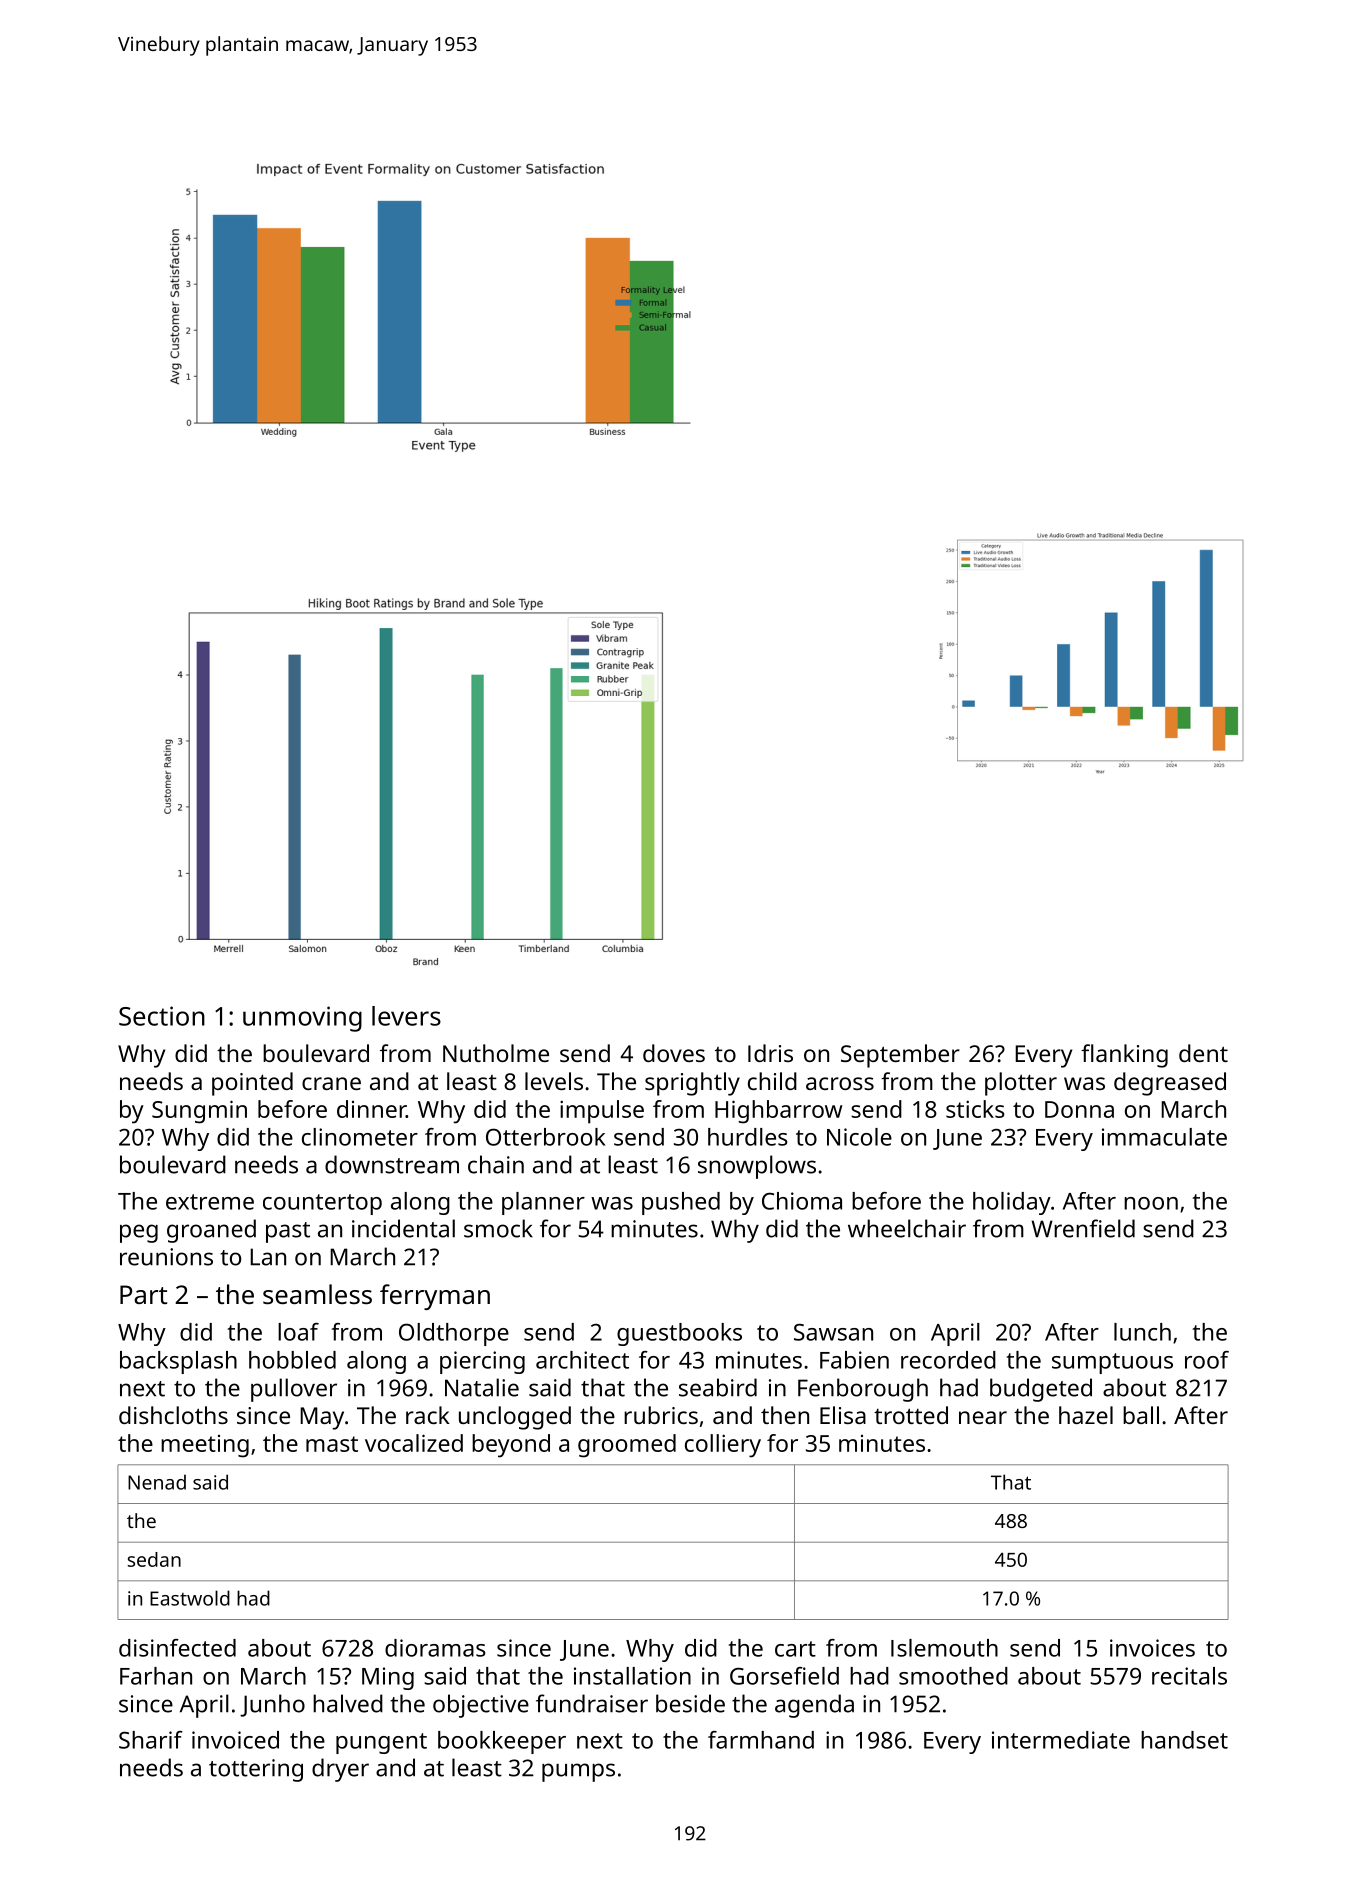  I want to click on rack, so click(428, 1415).
